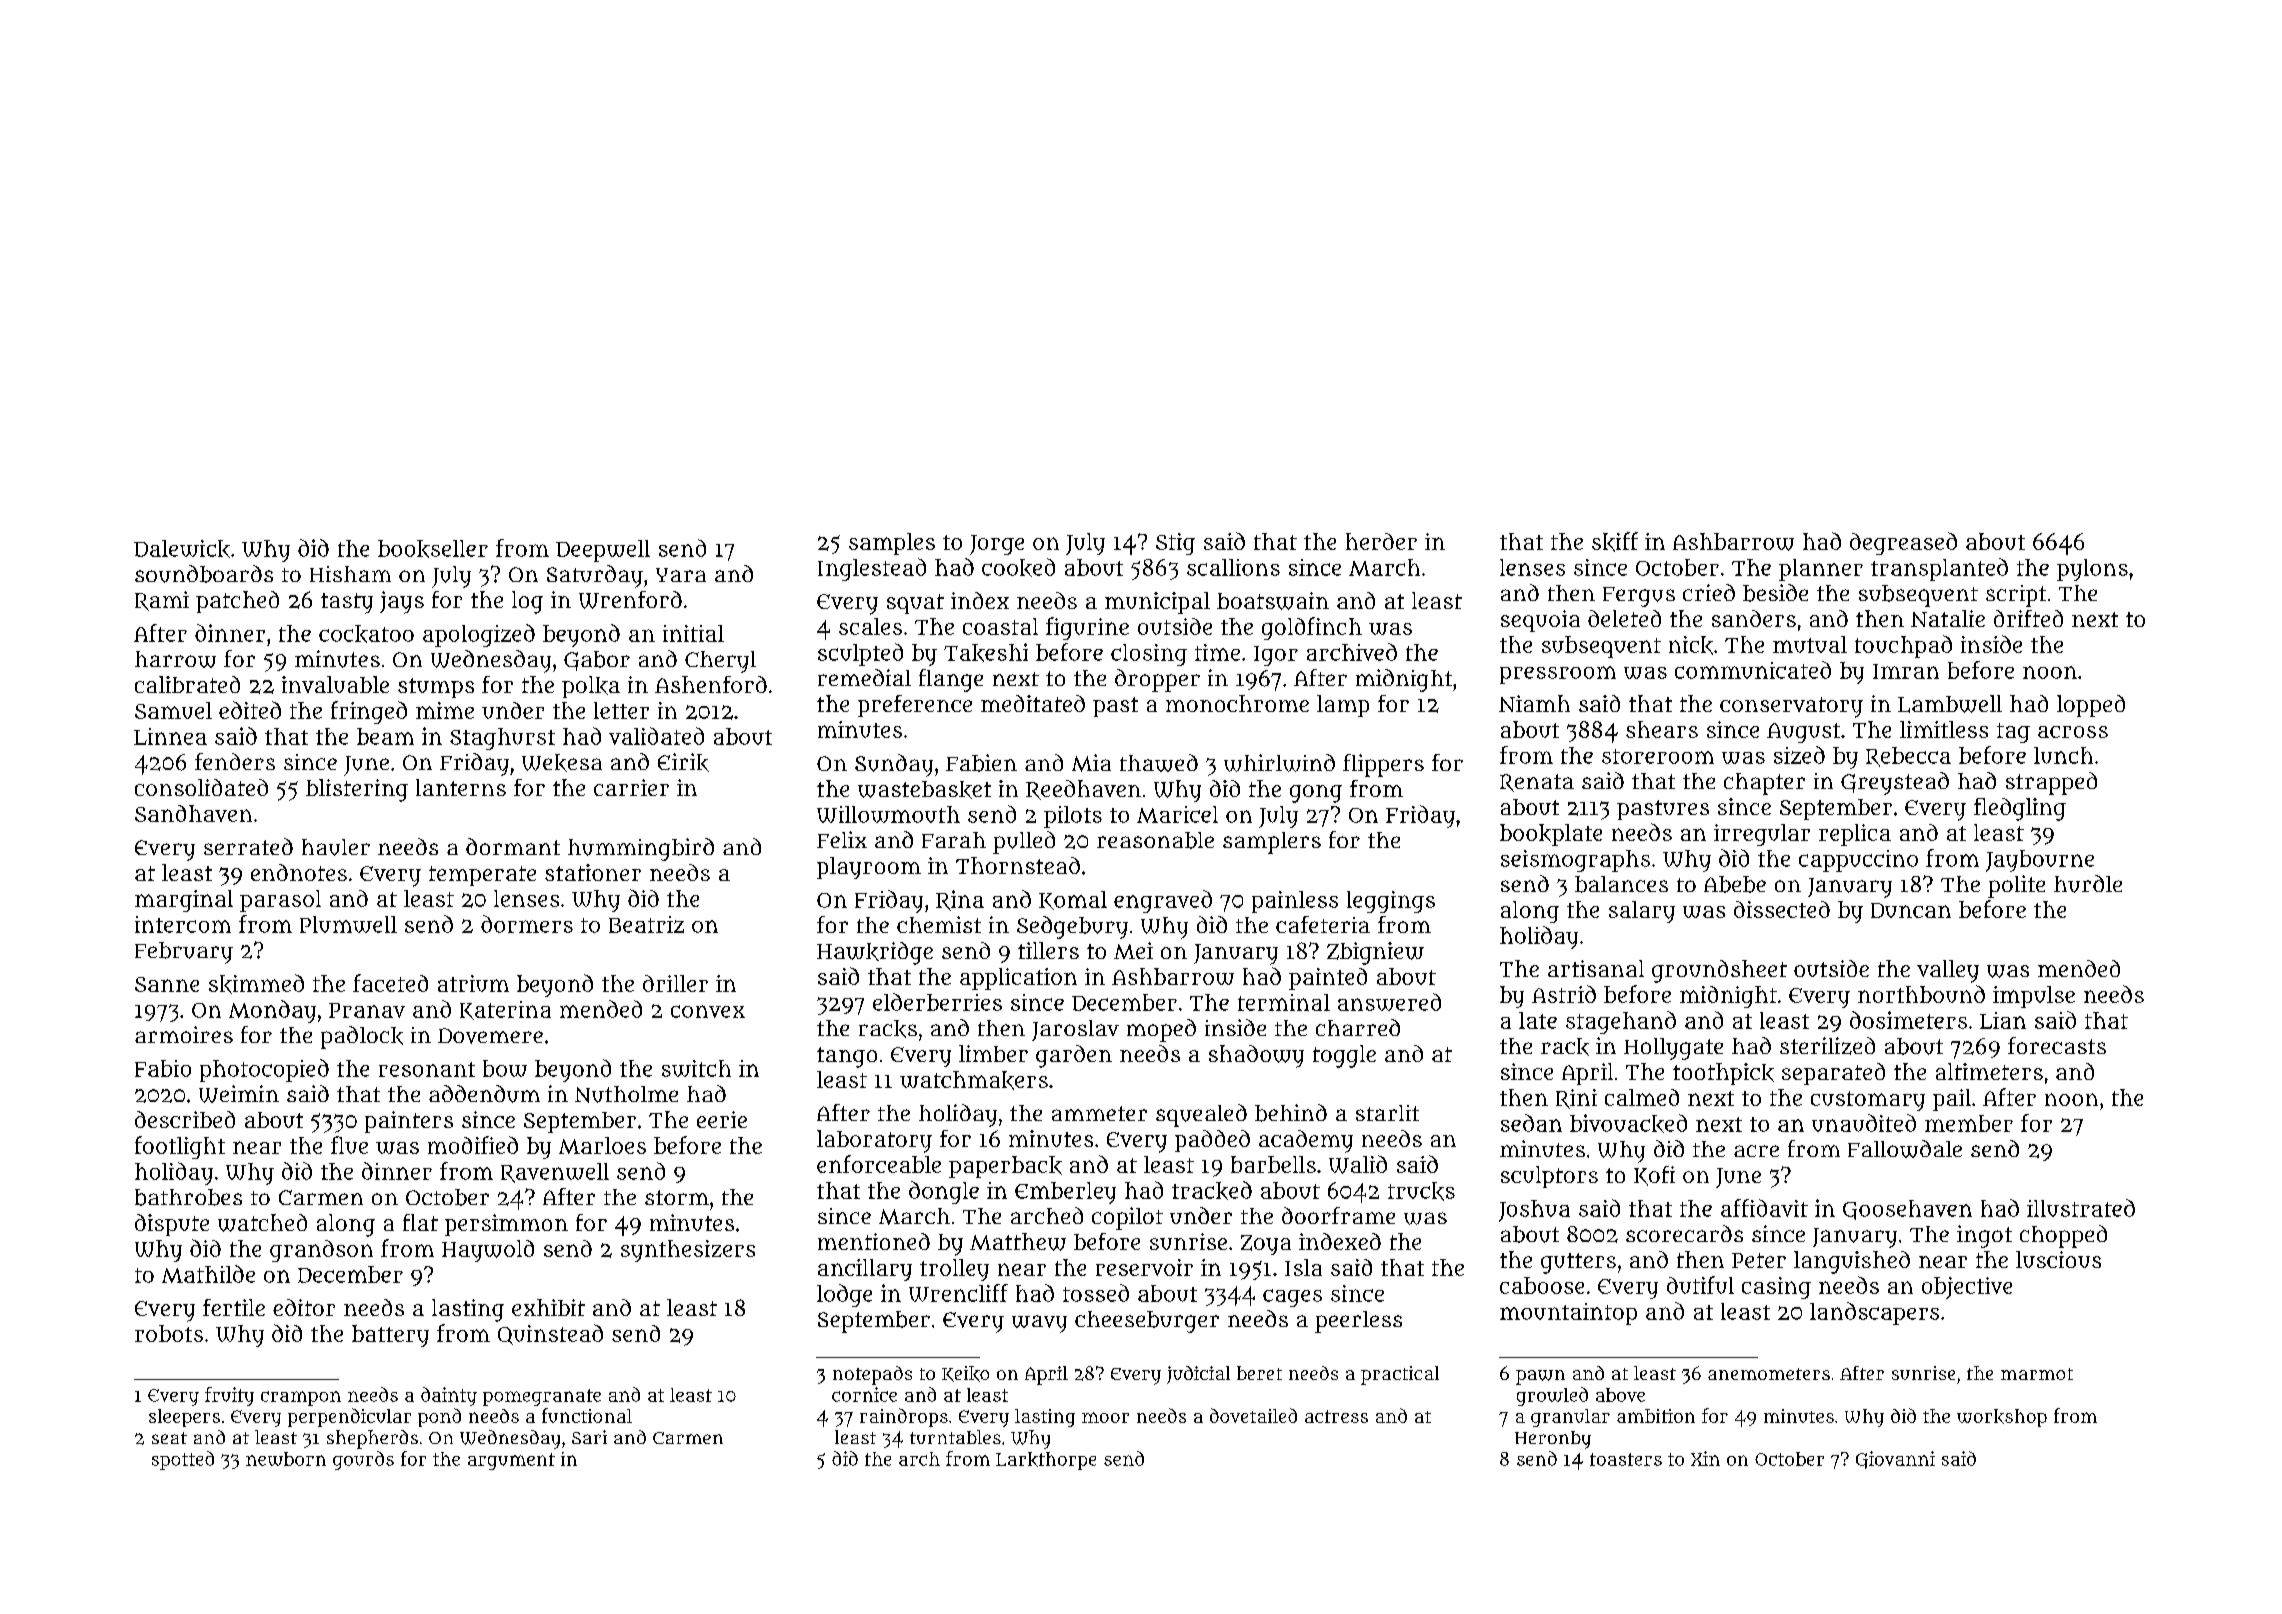  I want to click on illustrated, so click(2081, 1208).
